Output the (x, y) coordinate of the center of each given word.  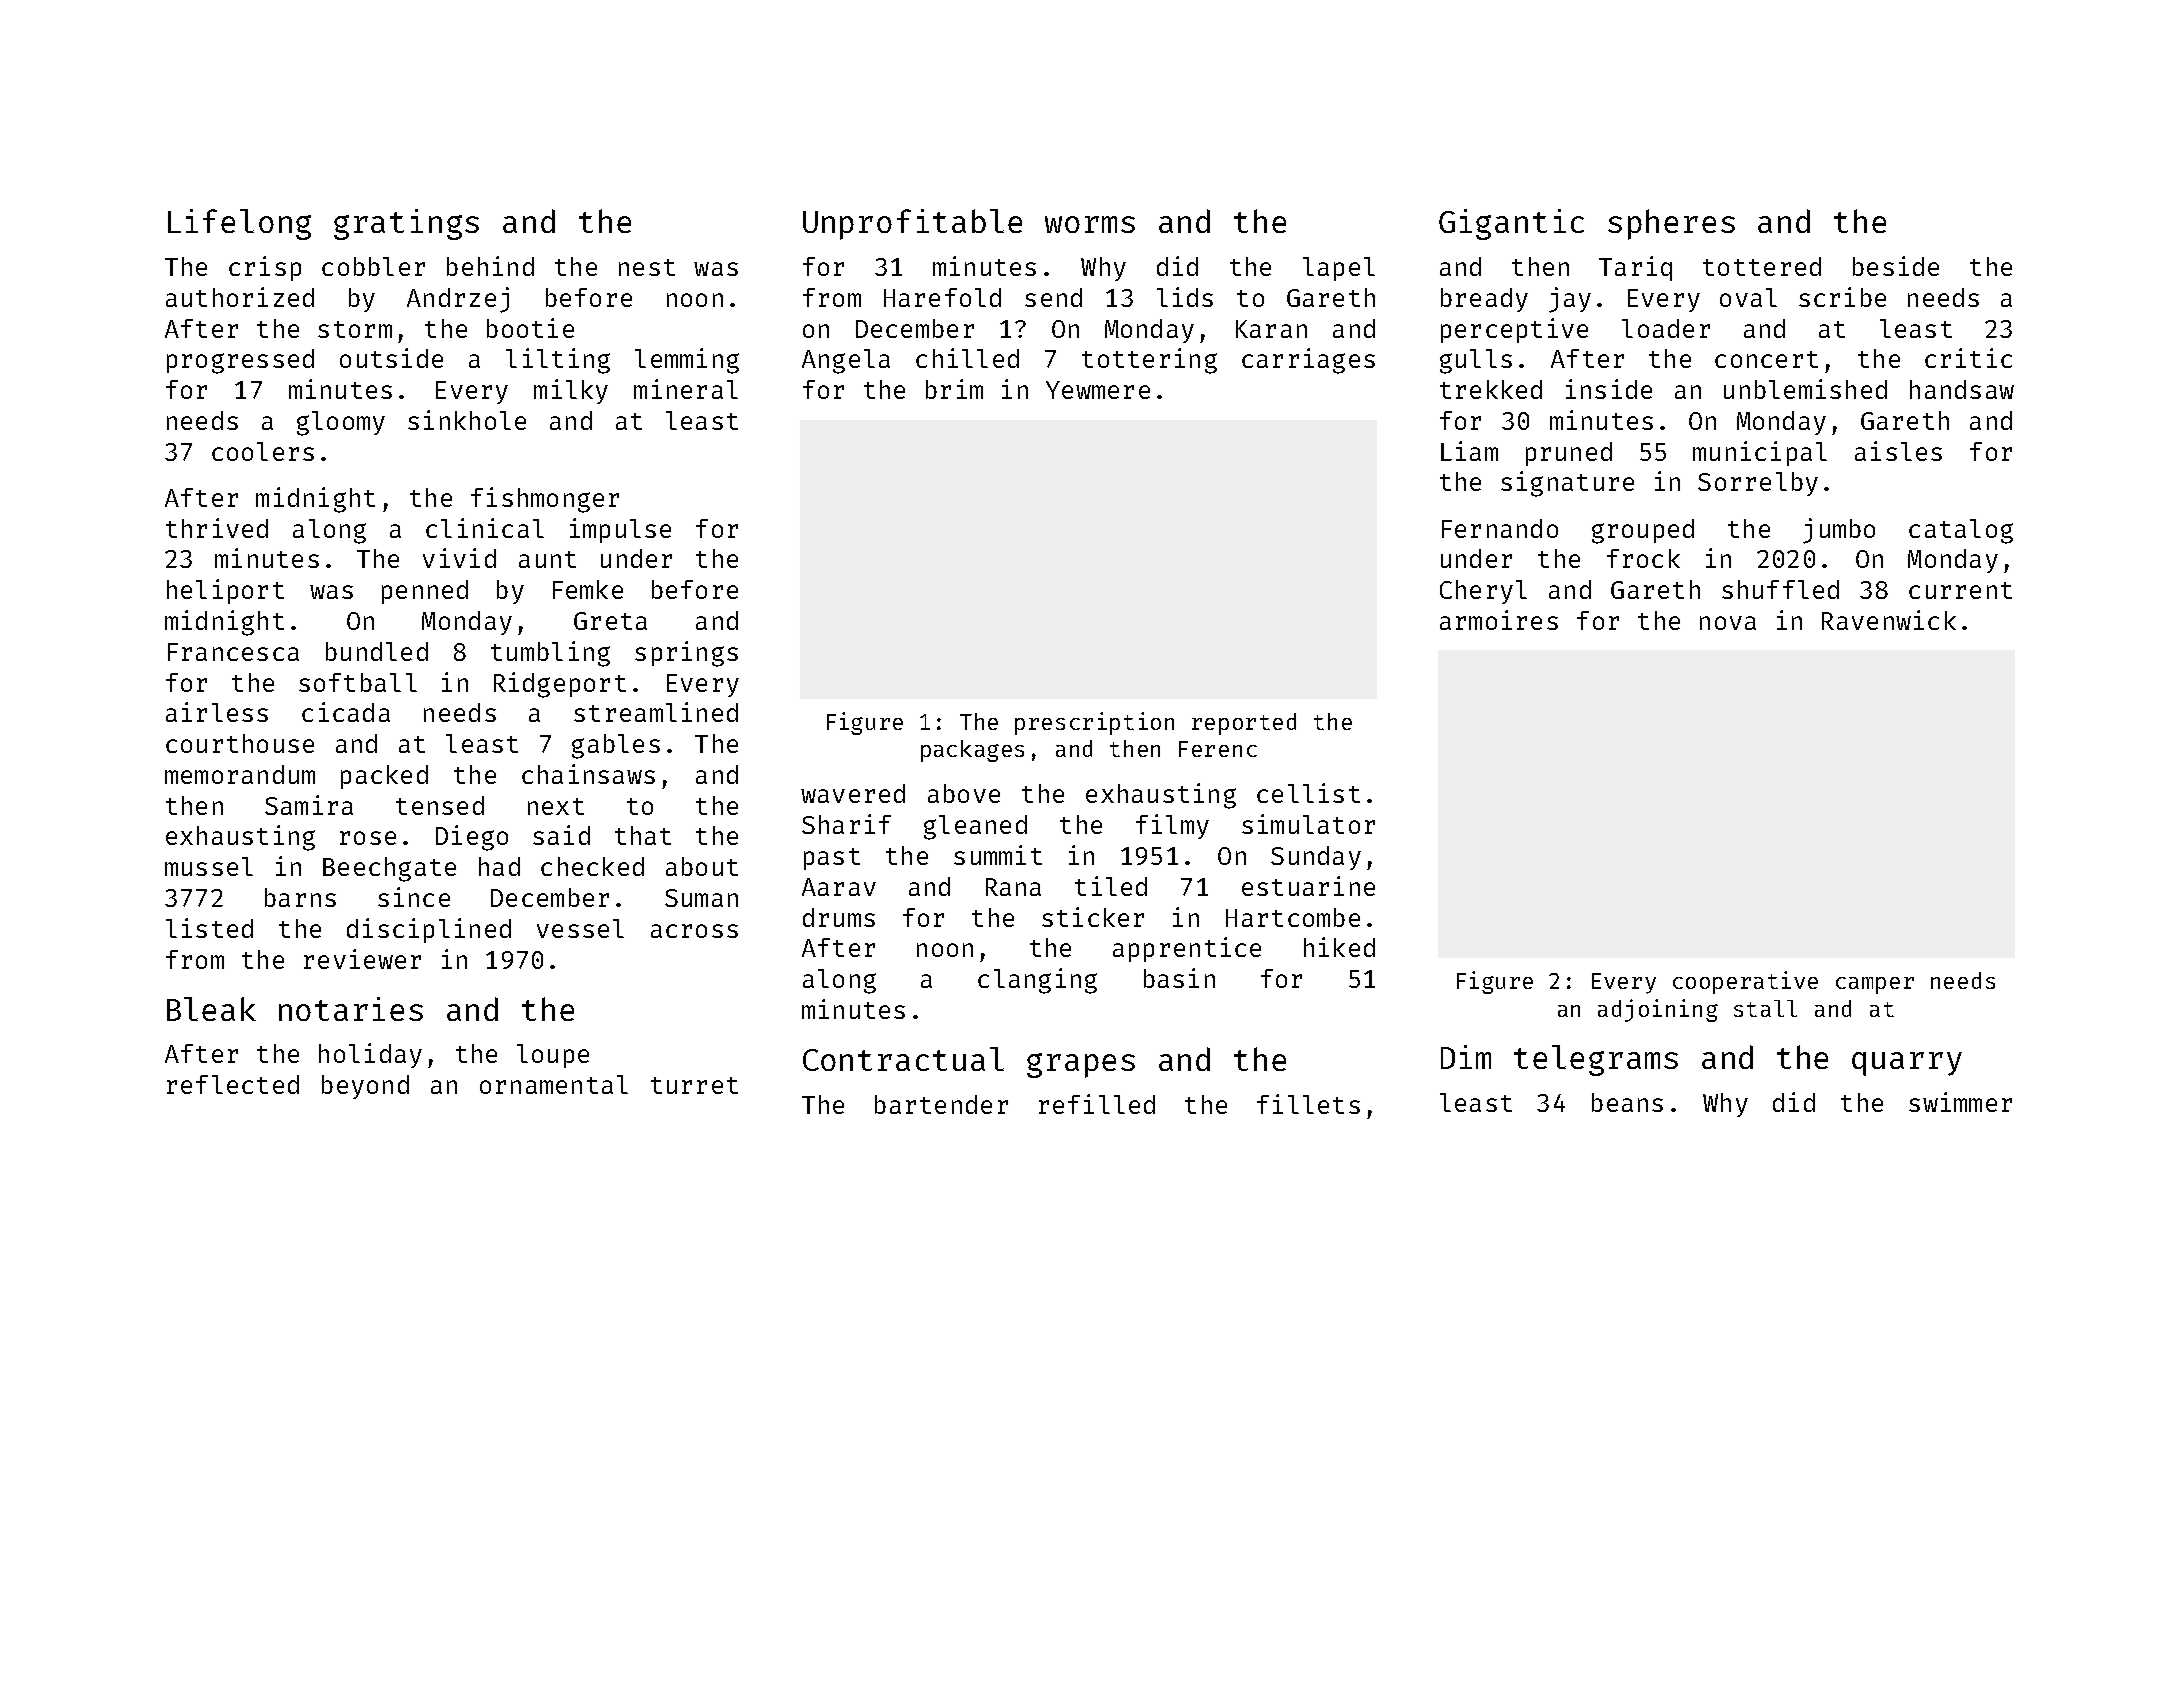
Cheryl (1483, 592)
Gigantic (1511, 224)
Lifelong (239, 224)
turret (694, 1085)
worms (1090, 224)
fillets (1308, 1104)
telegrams (1596, 1060)
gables (616, 746)
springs (686, 654)
